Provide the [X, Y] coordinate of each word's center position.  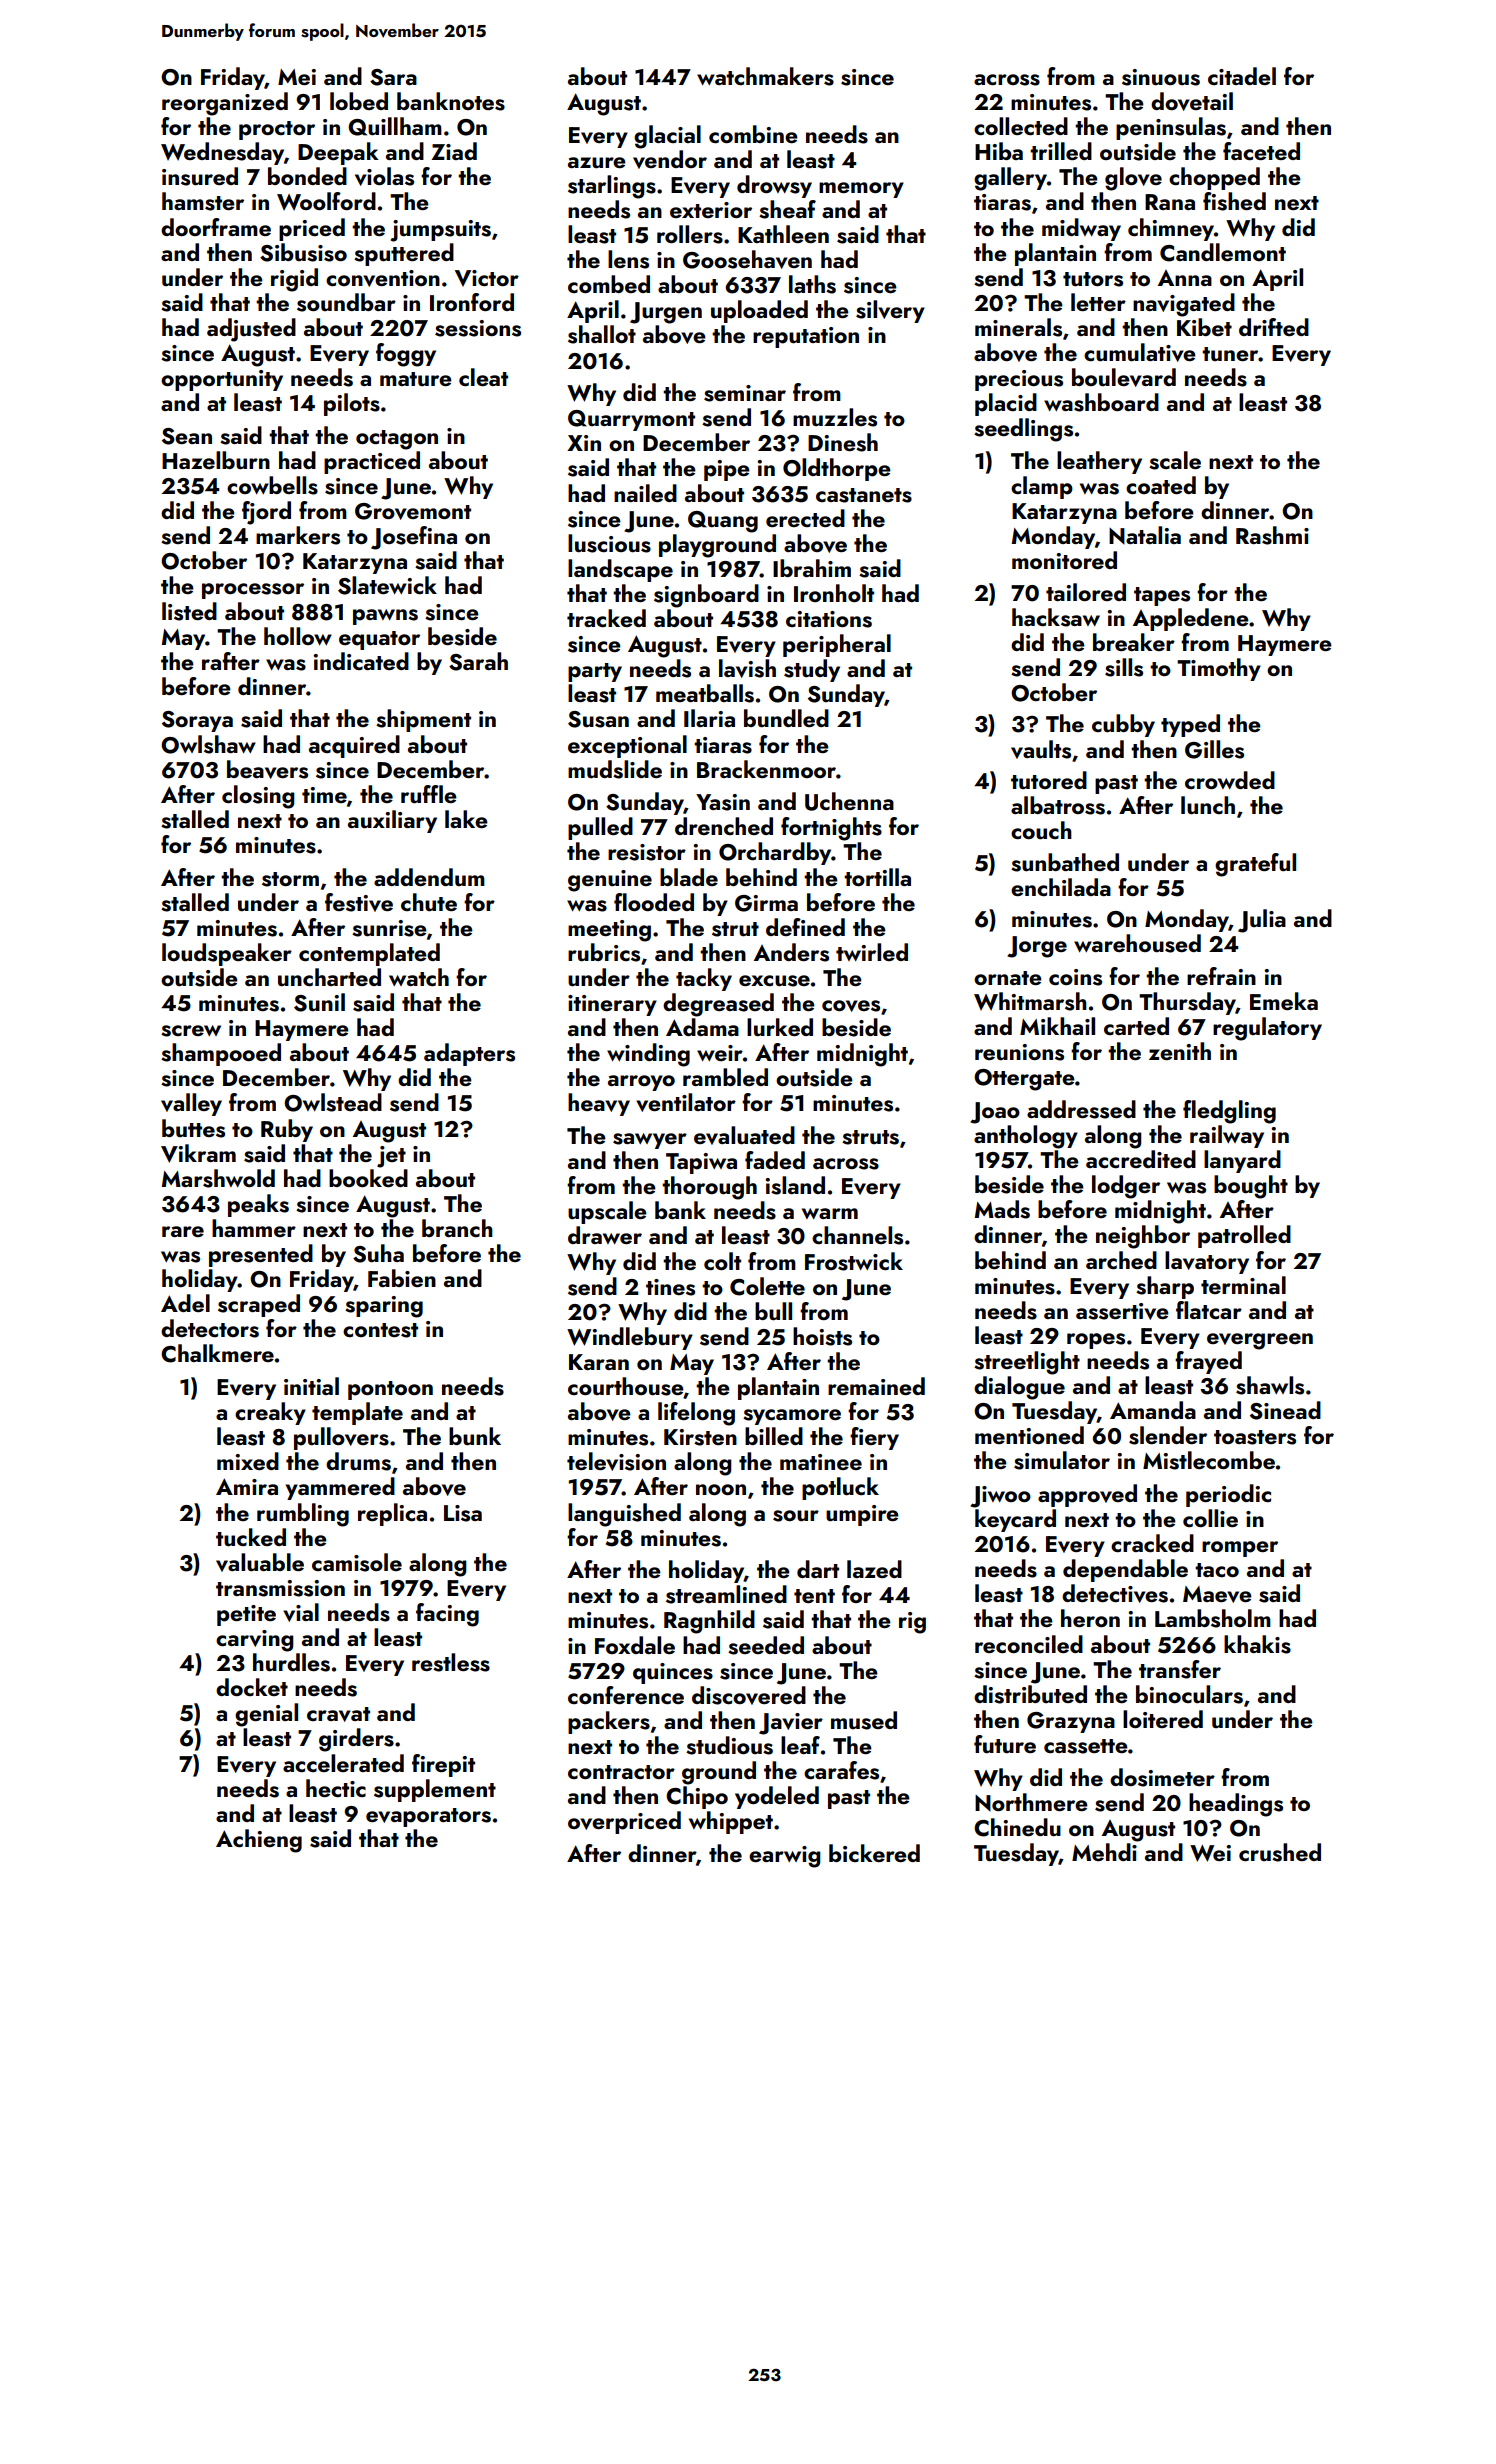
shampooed [221, 1054]
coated [1161, 485]
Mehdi [1104, 1852]
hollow [298, 636]
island [795, 1185]
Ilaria [709, 718]
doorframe [216, 227]
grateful [1255, 865]
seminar [745, 393]
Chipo [697, 1797]
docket [252, 1687]
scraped [259, 1305]
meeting [609, 931]
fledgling [1229, 1112]
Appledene [1191, 619]
